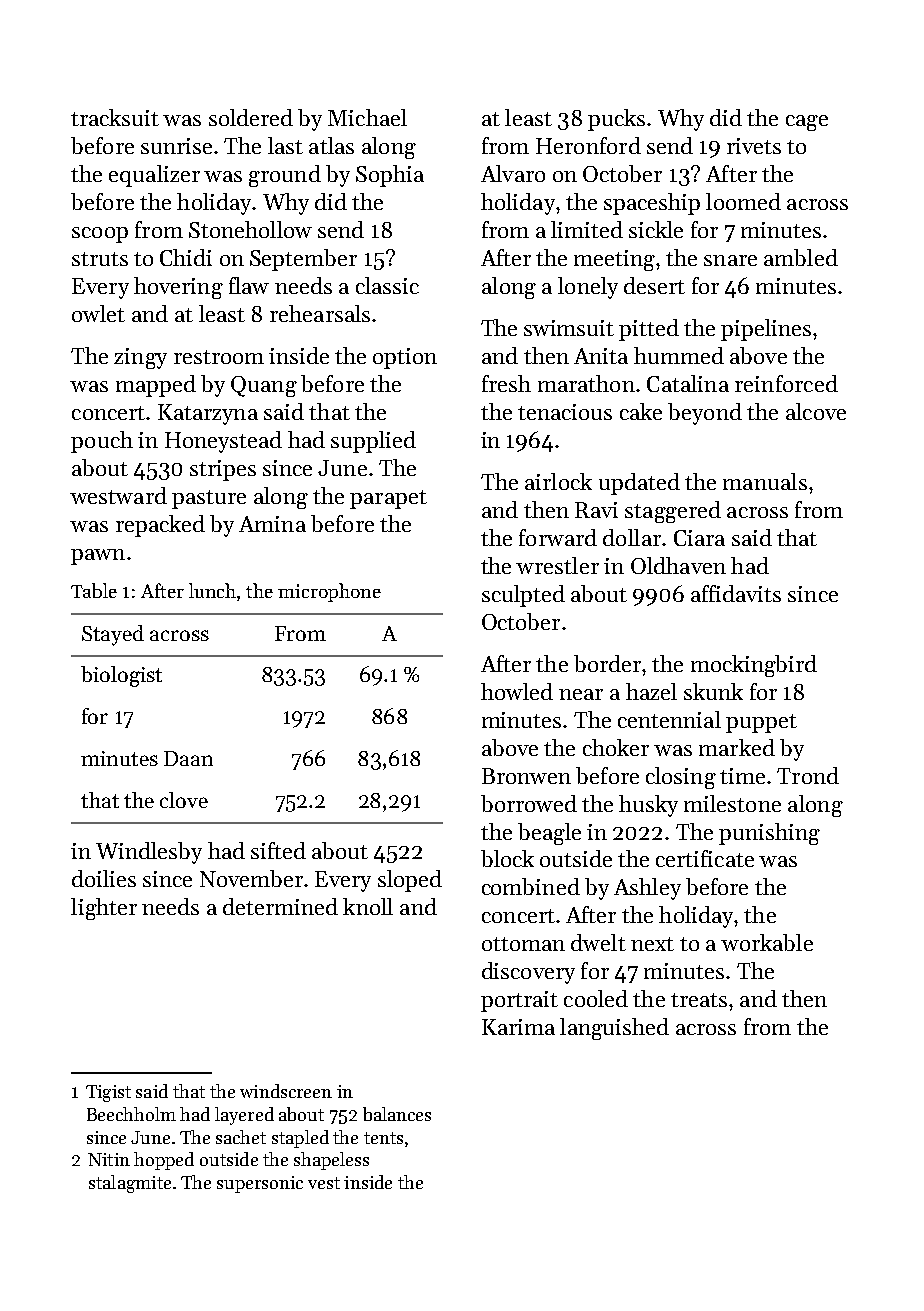 This screenshot has height=1311, width=924. What do you see at coordinates (121, 676) in the screenshot?
I see `biologist` at bounding box center [121, 676].
